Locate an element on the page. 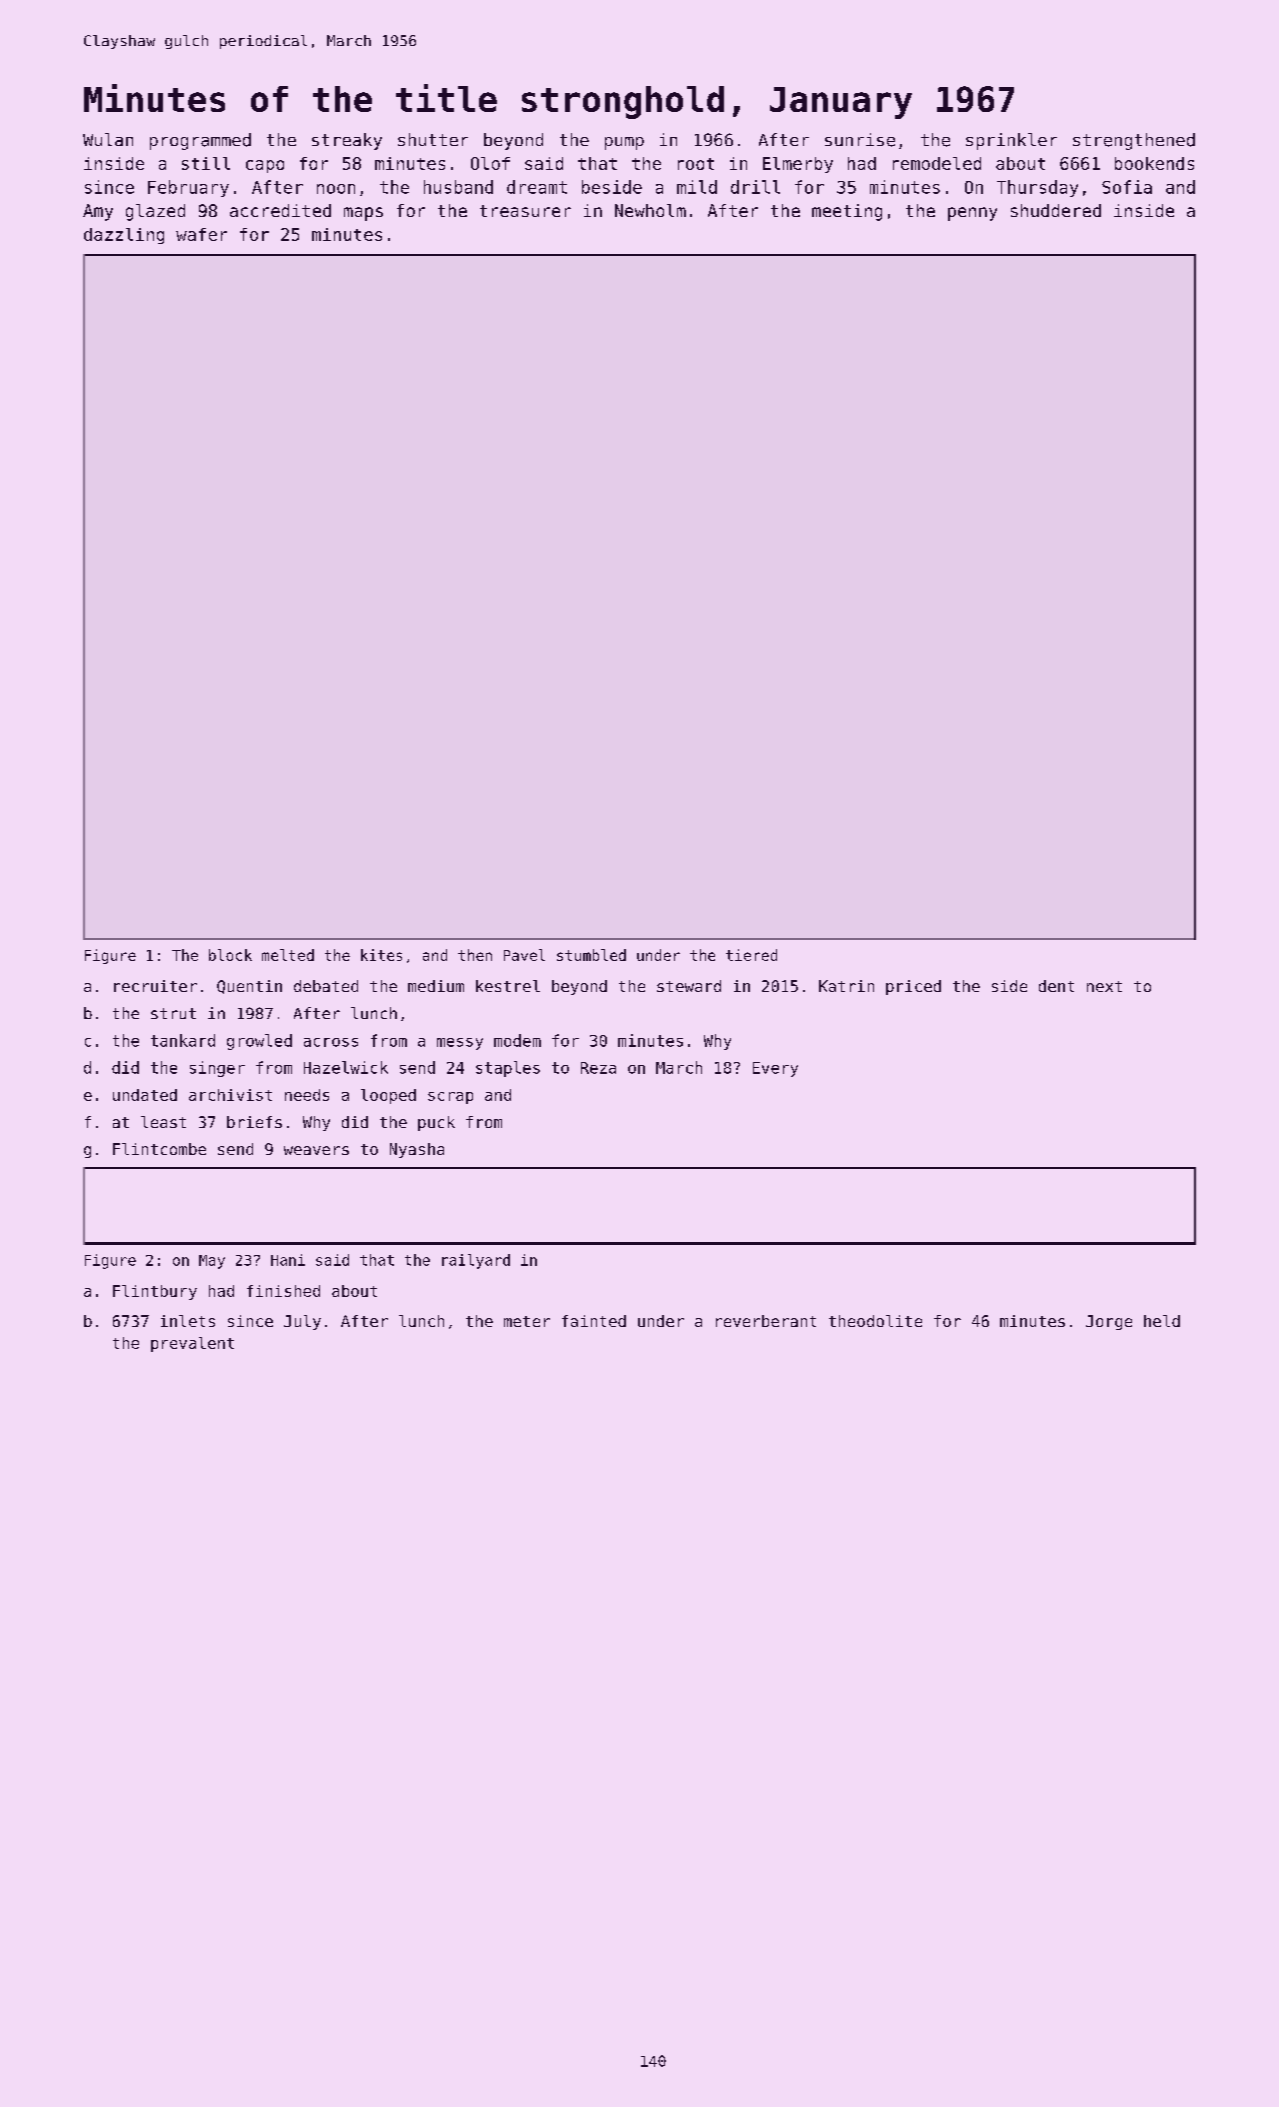 This page has width=1279, height=2107. stumbled is located at coordinates (591, 955).
